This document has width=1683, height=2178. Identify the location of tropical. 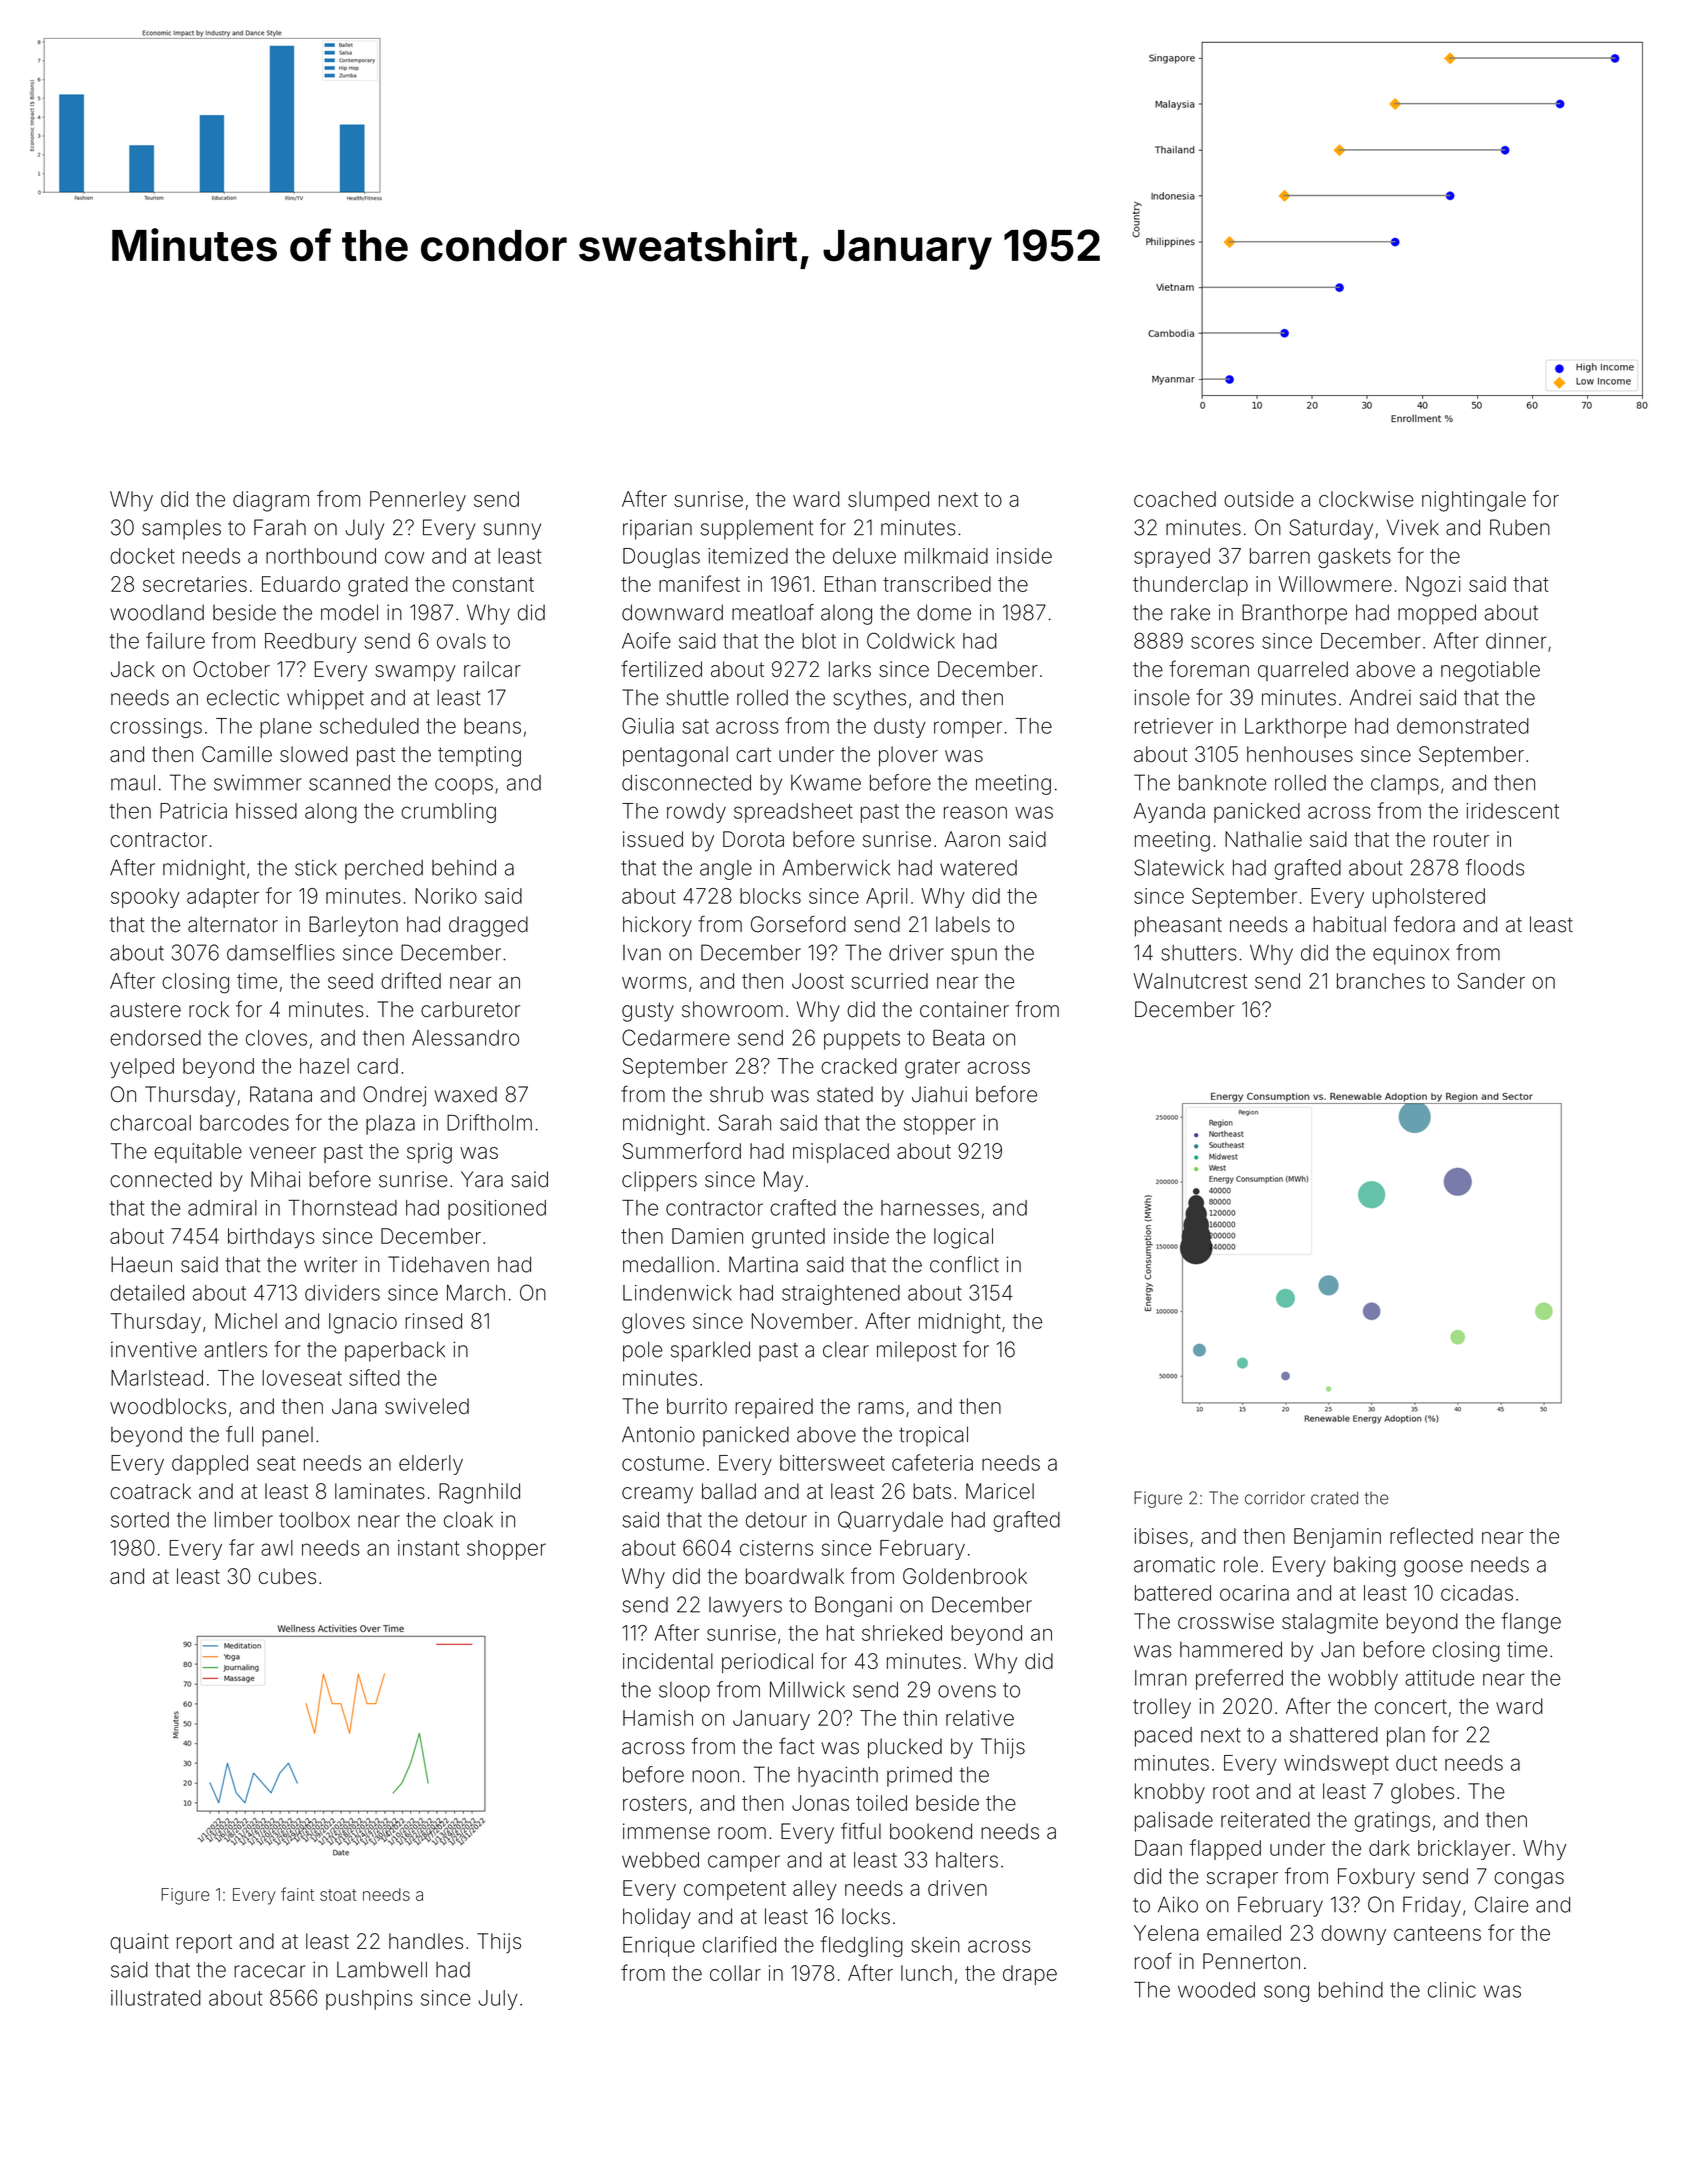
(933, 1436).
